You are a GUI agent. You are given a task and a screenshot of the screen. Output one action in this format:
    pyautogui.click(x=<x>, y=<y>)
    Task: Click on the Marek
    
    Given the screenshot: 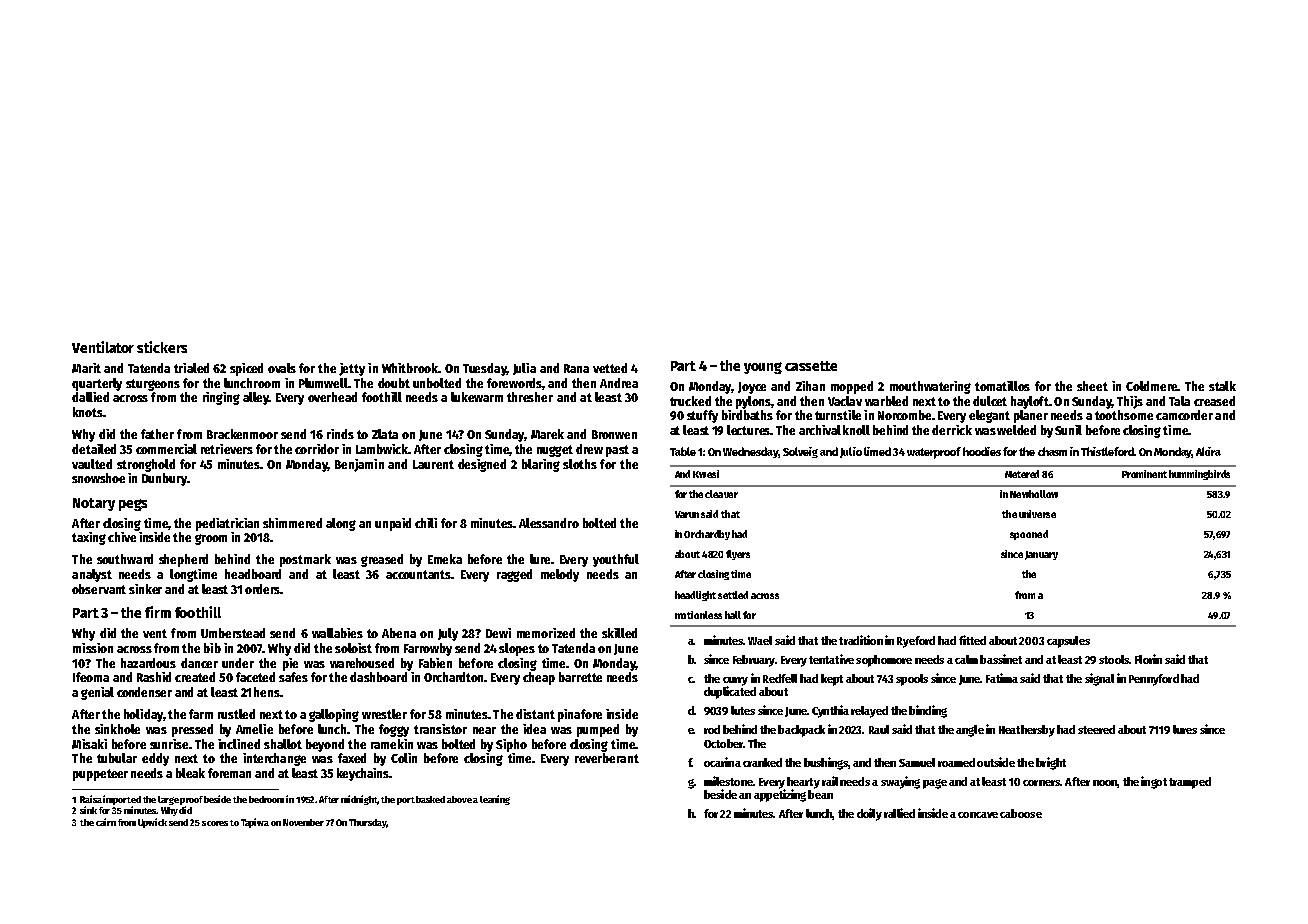 What is the action you would take?
    pyautogui.click(x=547, y=434)
